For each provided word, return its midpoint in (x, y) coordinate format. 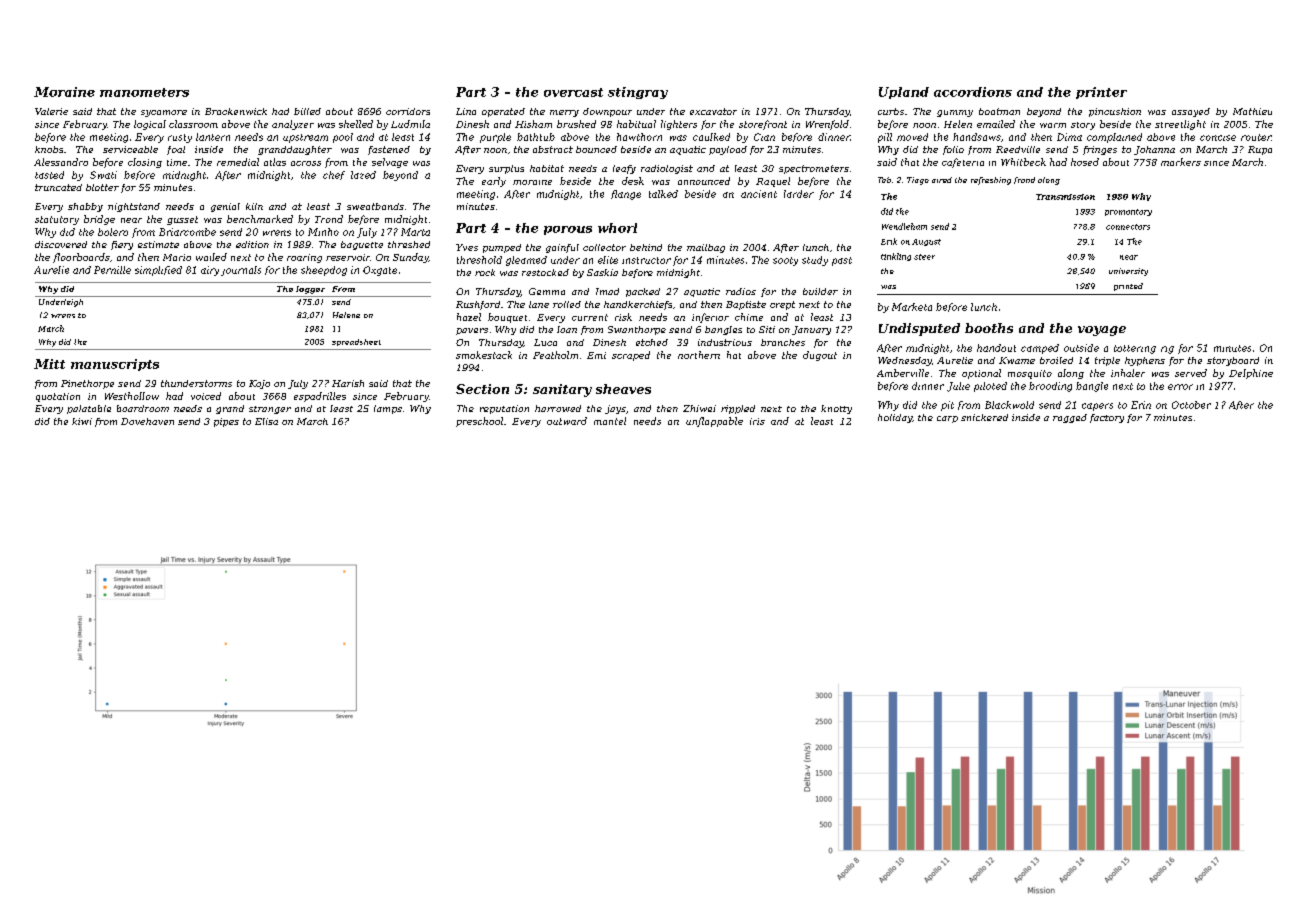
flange (626, 195)
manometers (144, 92)
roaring (304, 258)
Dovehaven (147, 421)
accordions (973, 92)
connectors (1128, 227)
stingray (638, 93)
